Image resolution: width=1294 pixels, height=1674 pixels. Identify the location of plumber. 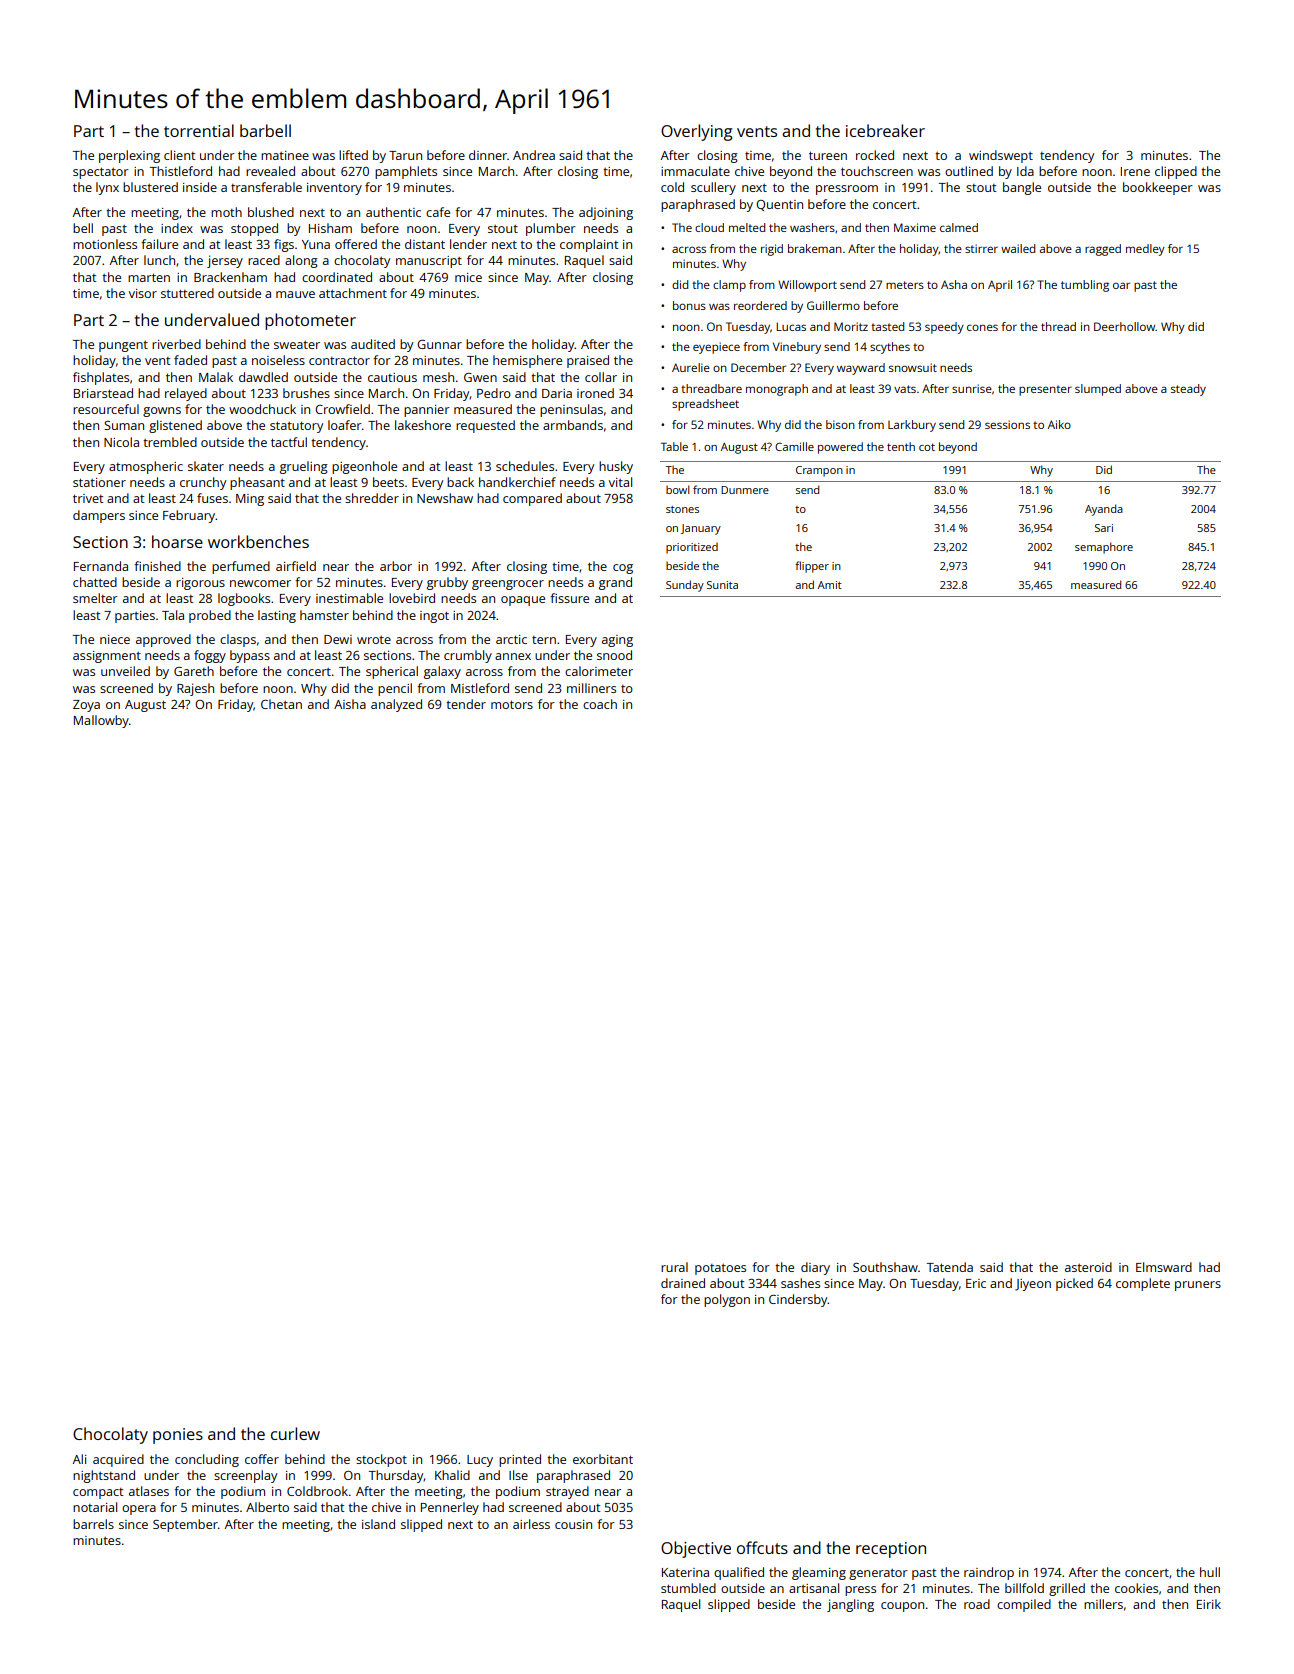
(551, 229).
